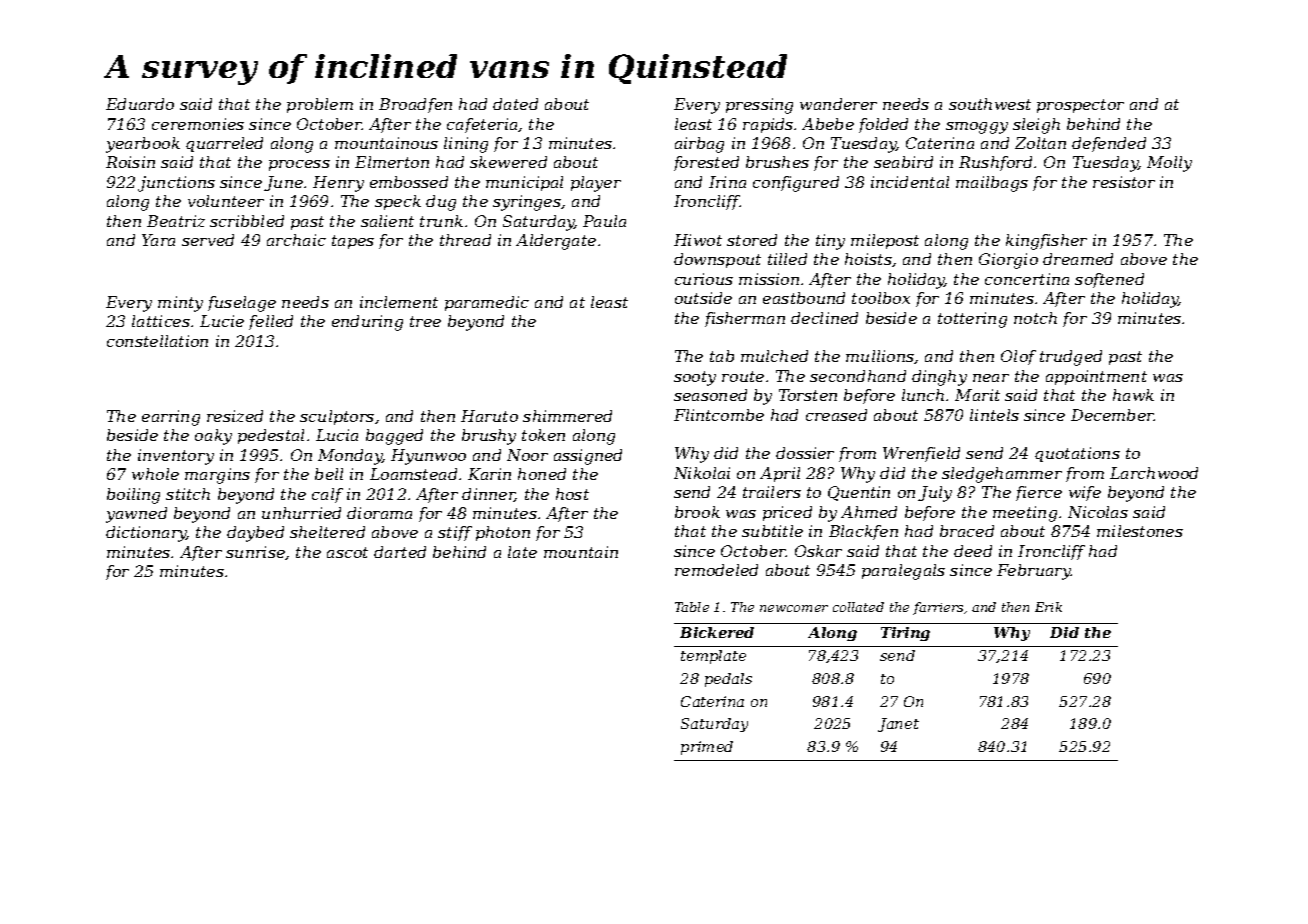  What do you see at coordinates (556, 242) in the screenshot?
I see `Aldergate` at bounding box center [556, 242].
